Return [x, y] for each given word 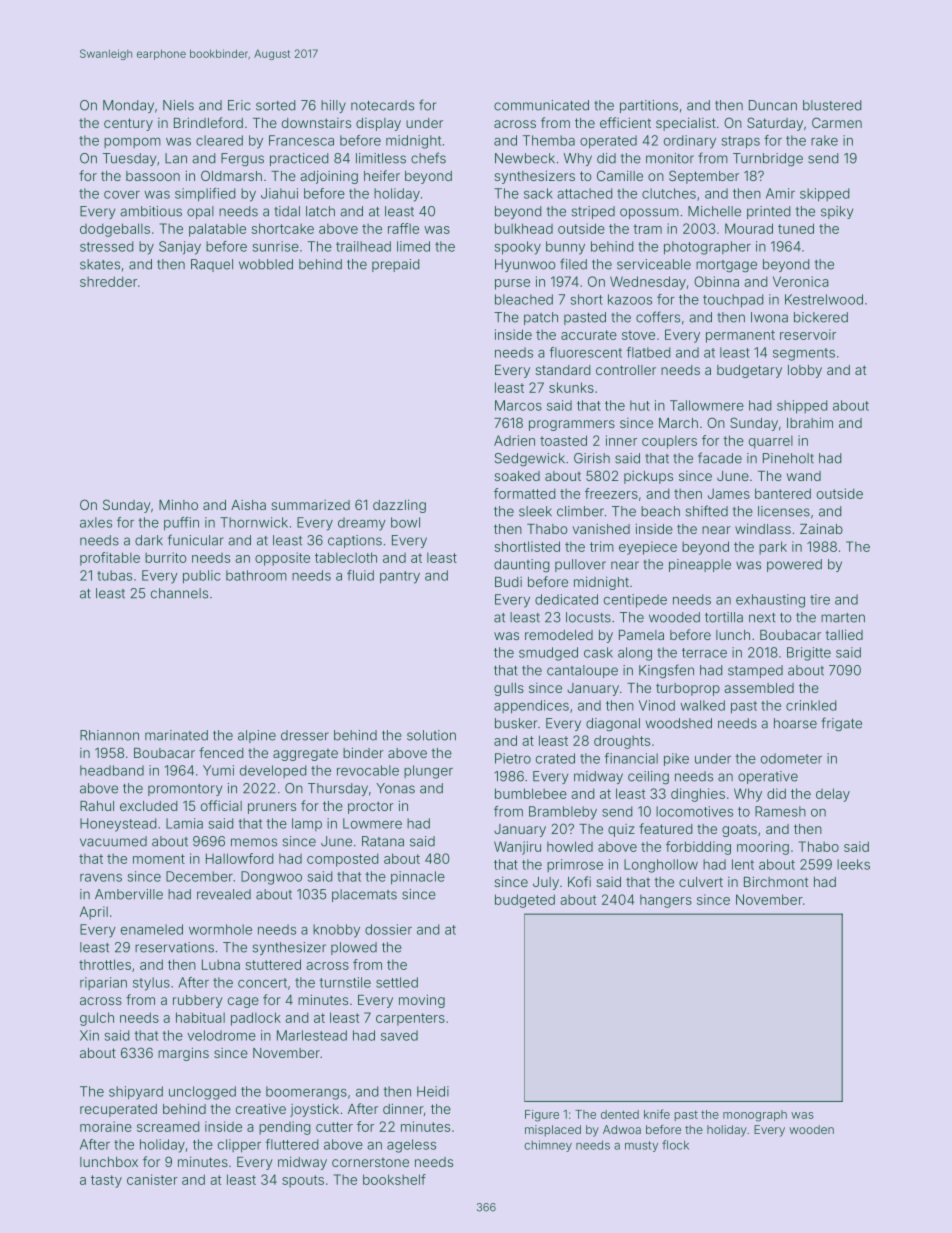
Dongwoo [271, 878]
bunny [565, 248]
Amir [780, 193]
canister [152, 1179]
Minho [178, 504]
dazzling [399, 506]
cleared [219, 140]
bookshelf [394, 1179]
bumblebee [531, 793]
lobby [805, 371]
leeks [853, 864]
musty [641, 1146]
